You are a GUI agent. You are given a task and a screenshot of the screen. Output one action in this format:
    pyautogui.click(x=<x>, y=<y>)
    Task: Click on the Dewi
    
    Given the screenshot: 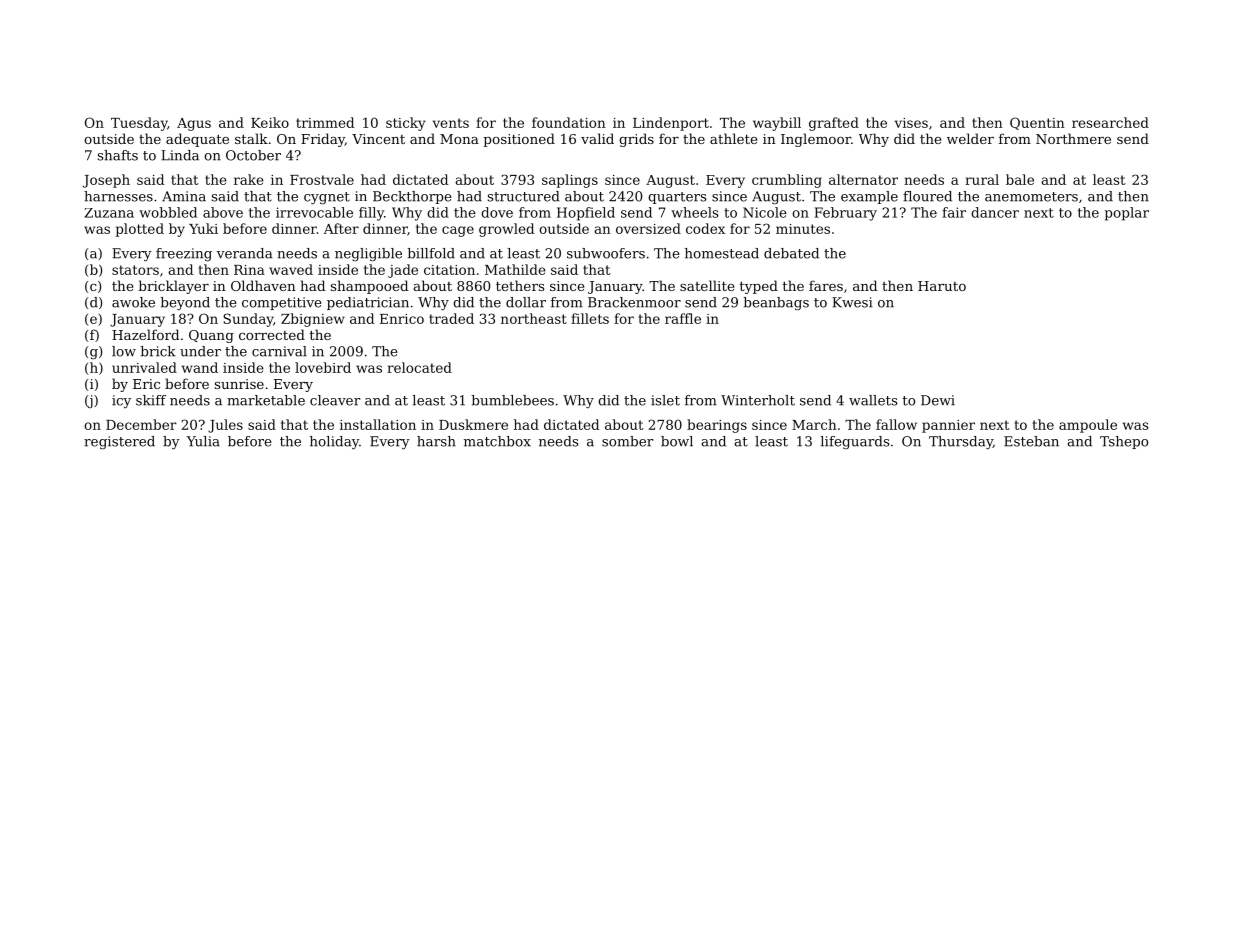 What is the action you would take?
    pyautogui.click(x=938, y=400)
